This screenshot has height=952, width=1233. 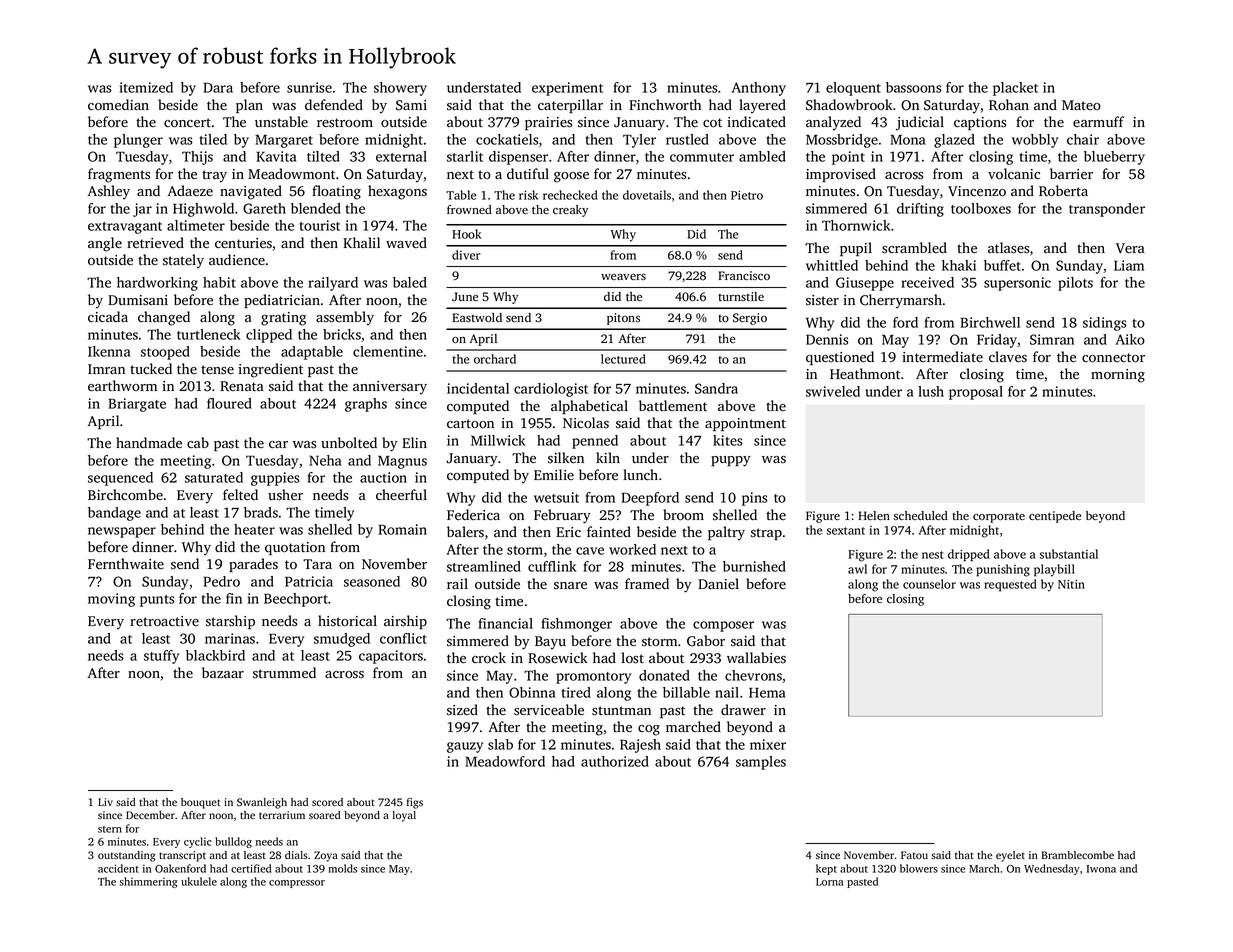 I want to click on streamlined, so click(x=484, y=566).
